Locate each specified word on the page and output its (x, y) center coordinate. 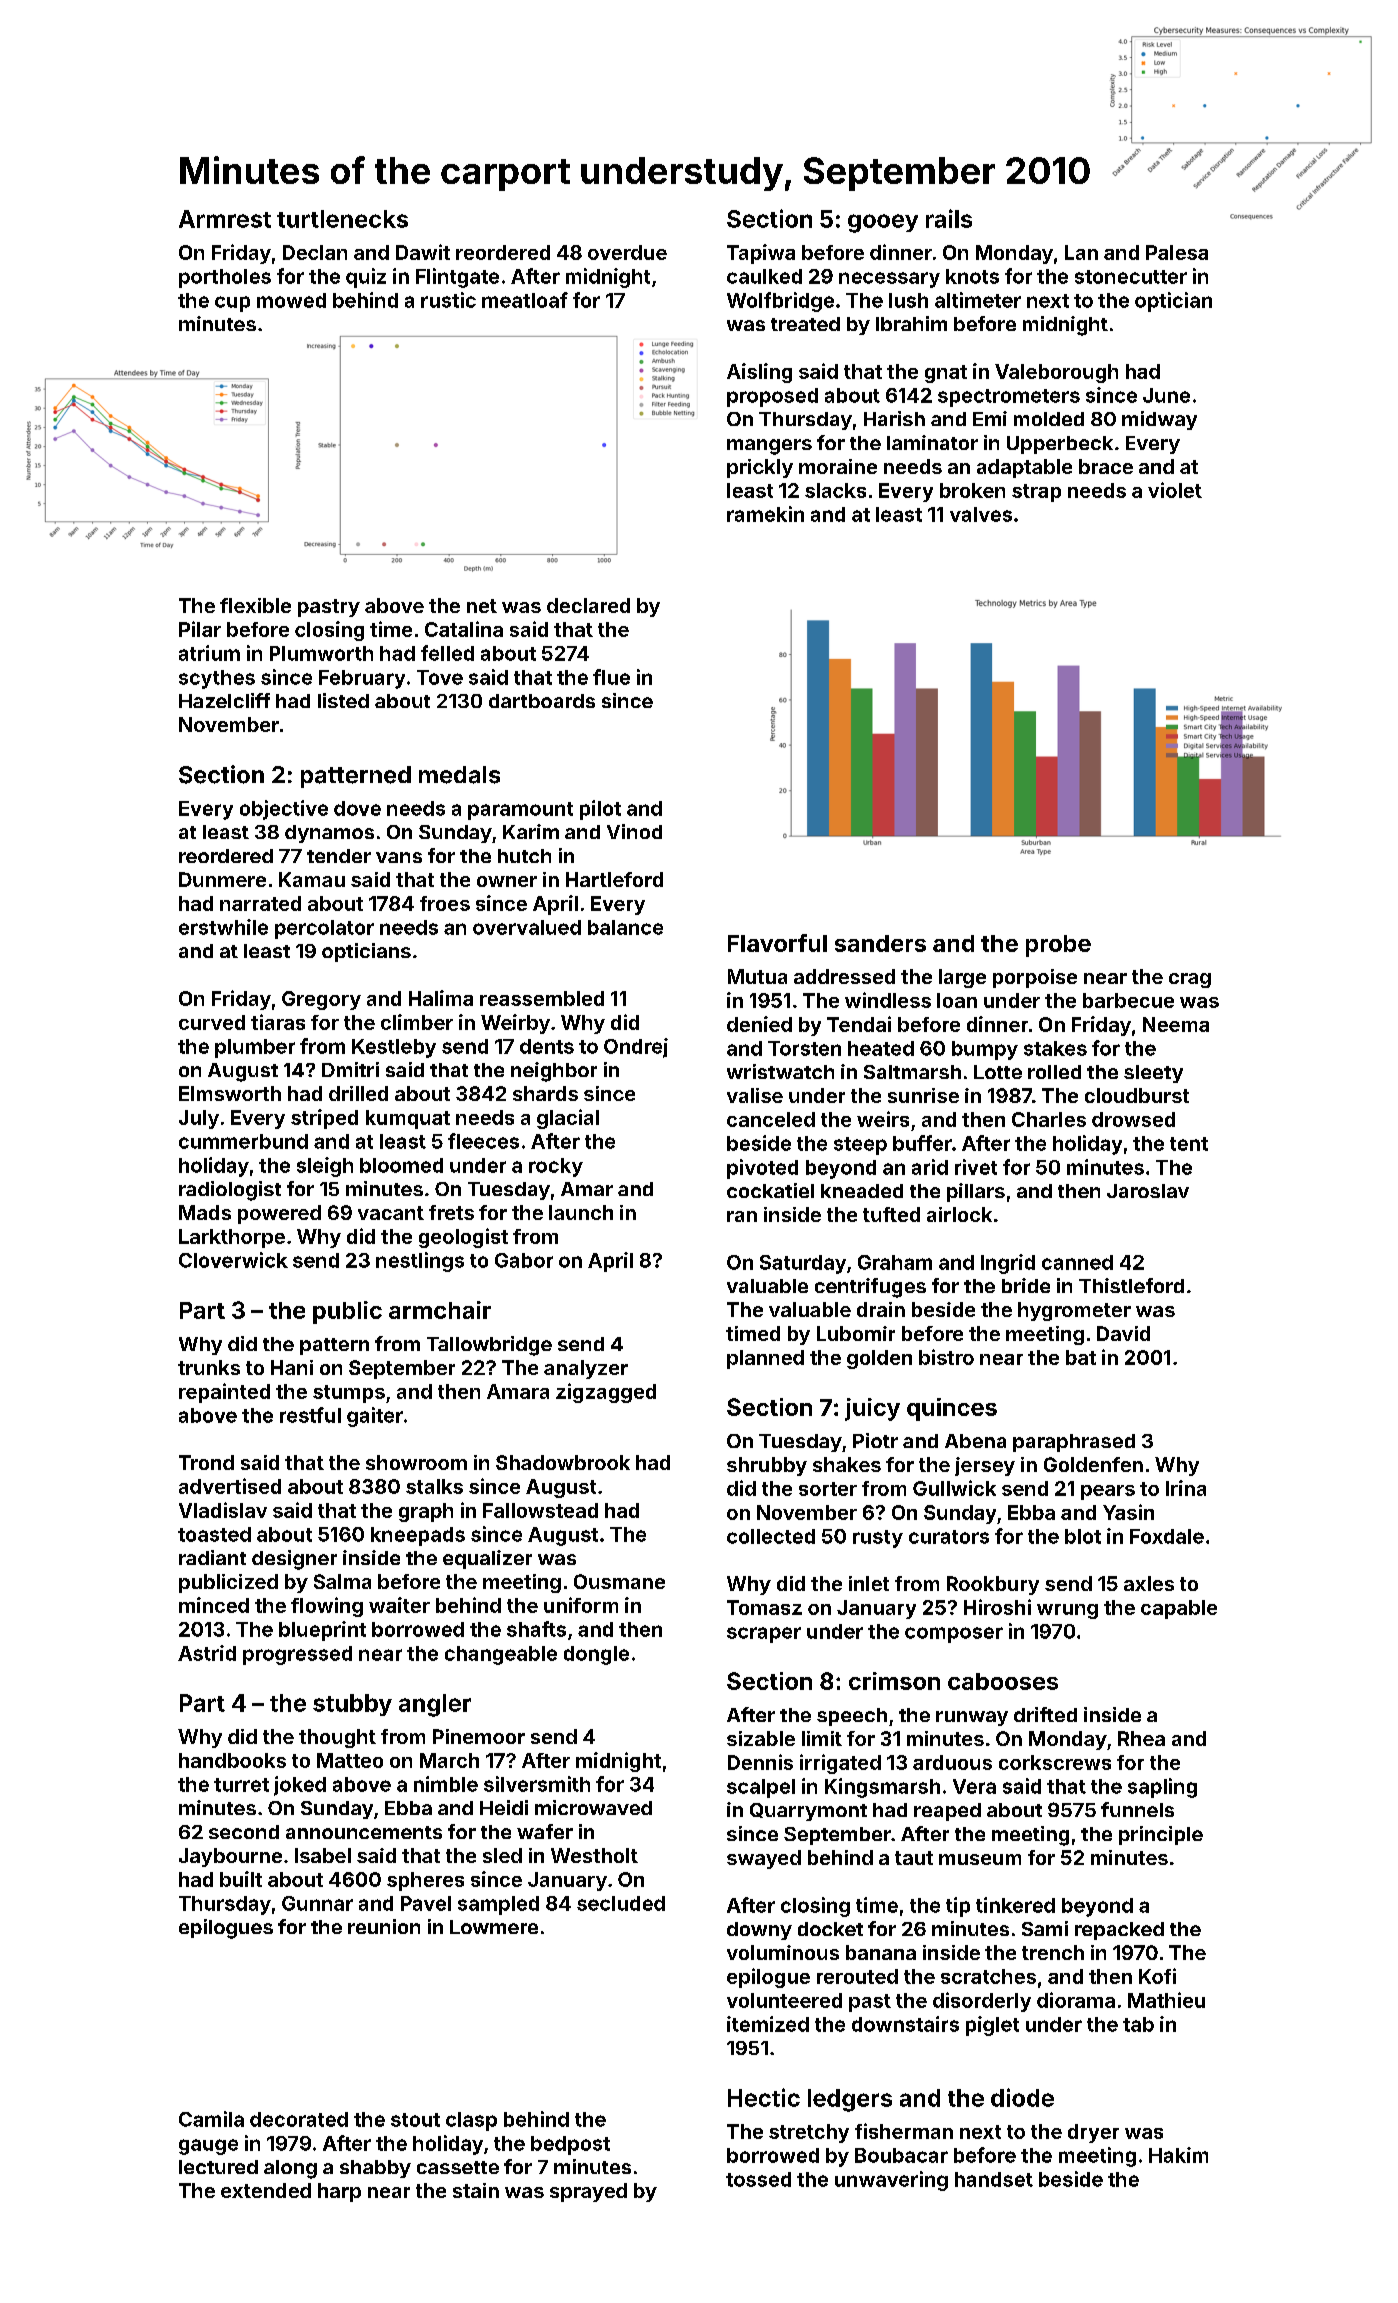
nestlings (420, 1262)
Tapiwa (761, 254)
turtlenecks (342, 219)
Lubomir (856, 1333)
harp (339, 2192)
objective (284, 810)
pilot (600, 810)
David (1123, 1333)
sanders (880, 943)
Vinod (634, 831)
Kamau (312, 879)
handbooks (232, 1760)
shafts (536, 1629)
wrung (1067, 1611)
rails (949, 218)
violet (1175, 490)
